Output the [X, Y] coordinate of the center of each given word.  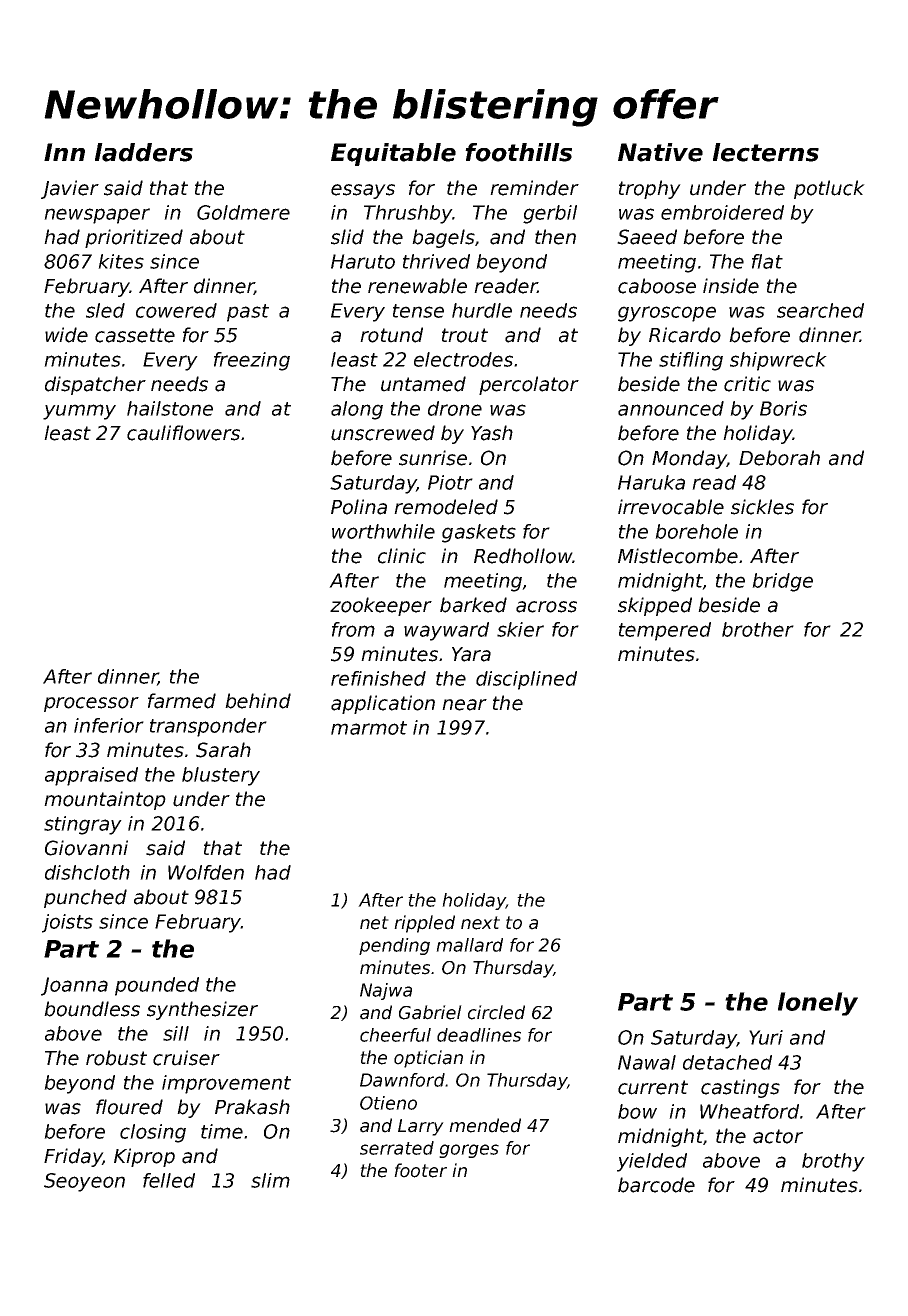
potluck [829, 189]
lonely [818, 1004]
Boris [783, 408]
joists [67, 923]
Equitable [393, 154]
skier [520, 629]
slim [270, 1180]
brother [758, 629]
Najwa [386, 991]
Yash [492, 433]
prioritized [134, 238]
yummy [79, 412]
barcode [656, 1185]
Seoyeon [84, 1182]
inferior [109, 725]
